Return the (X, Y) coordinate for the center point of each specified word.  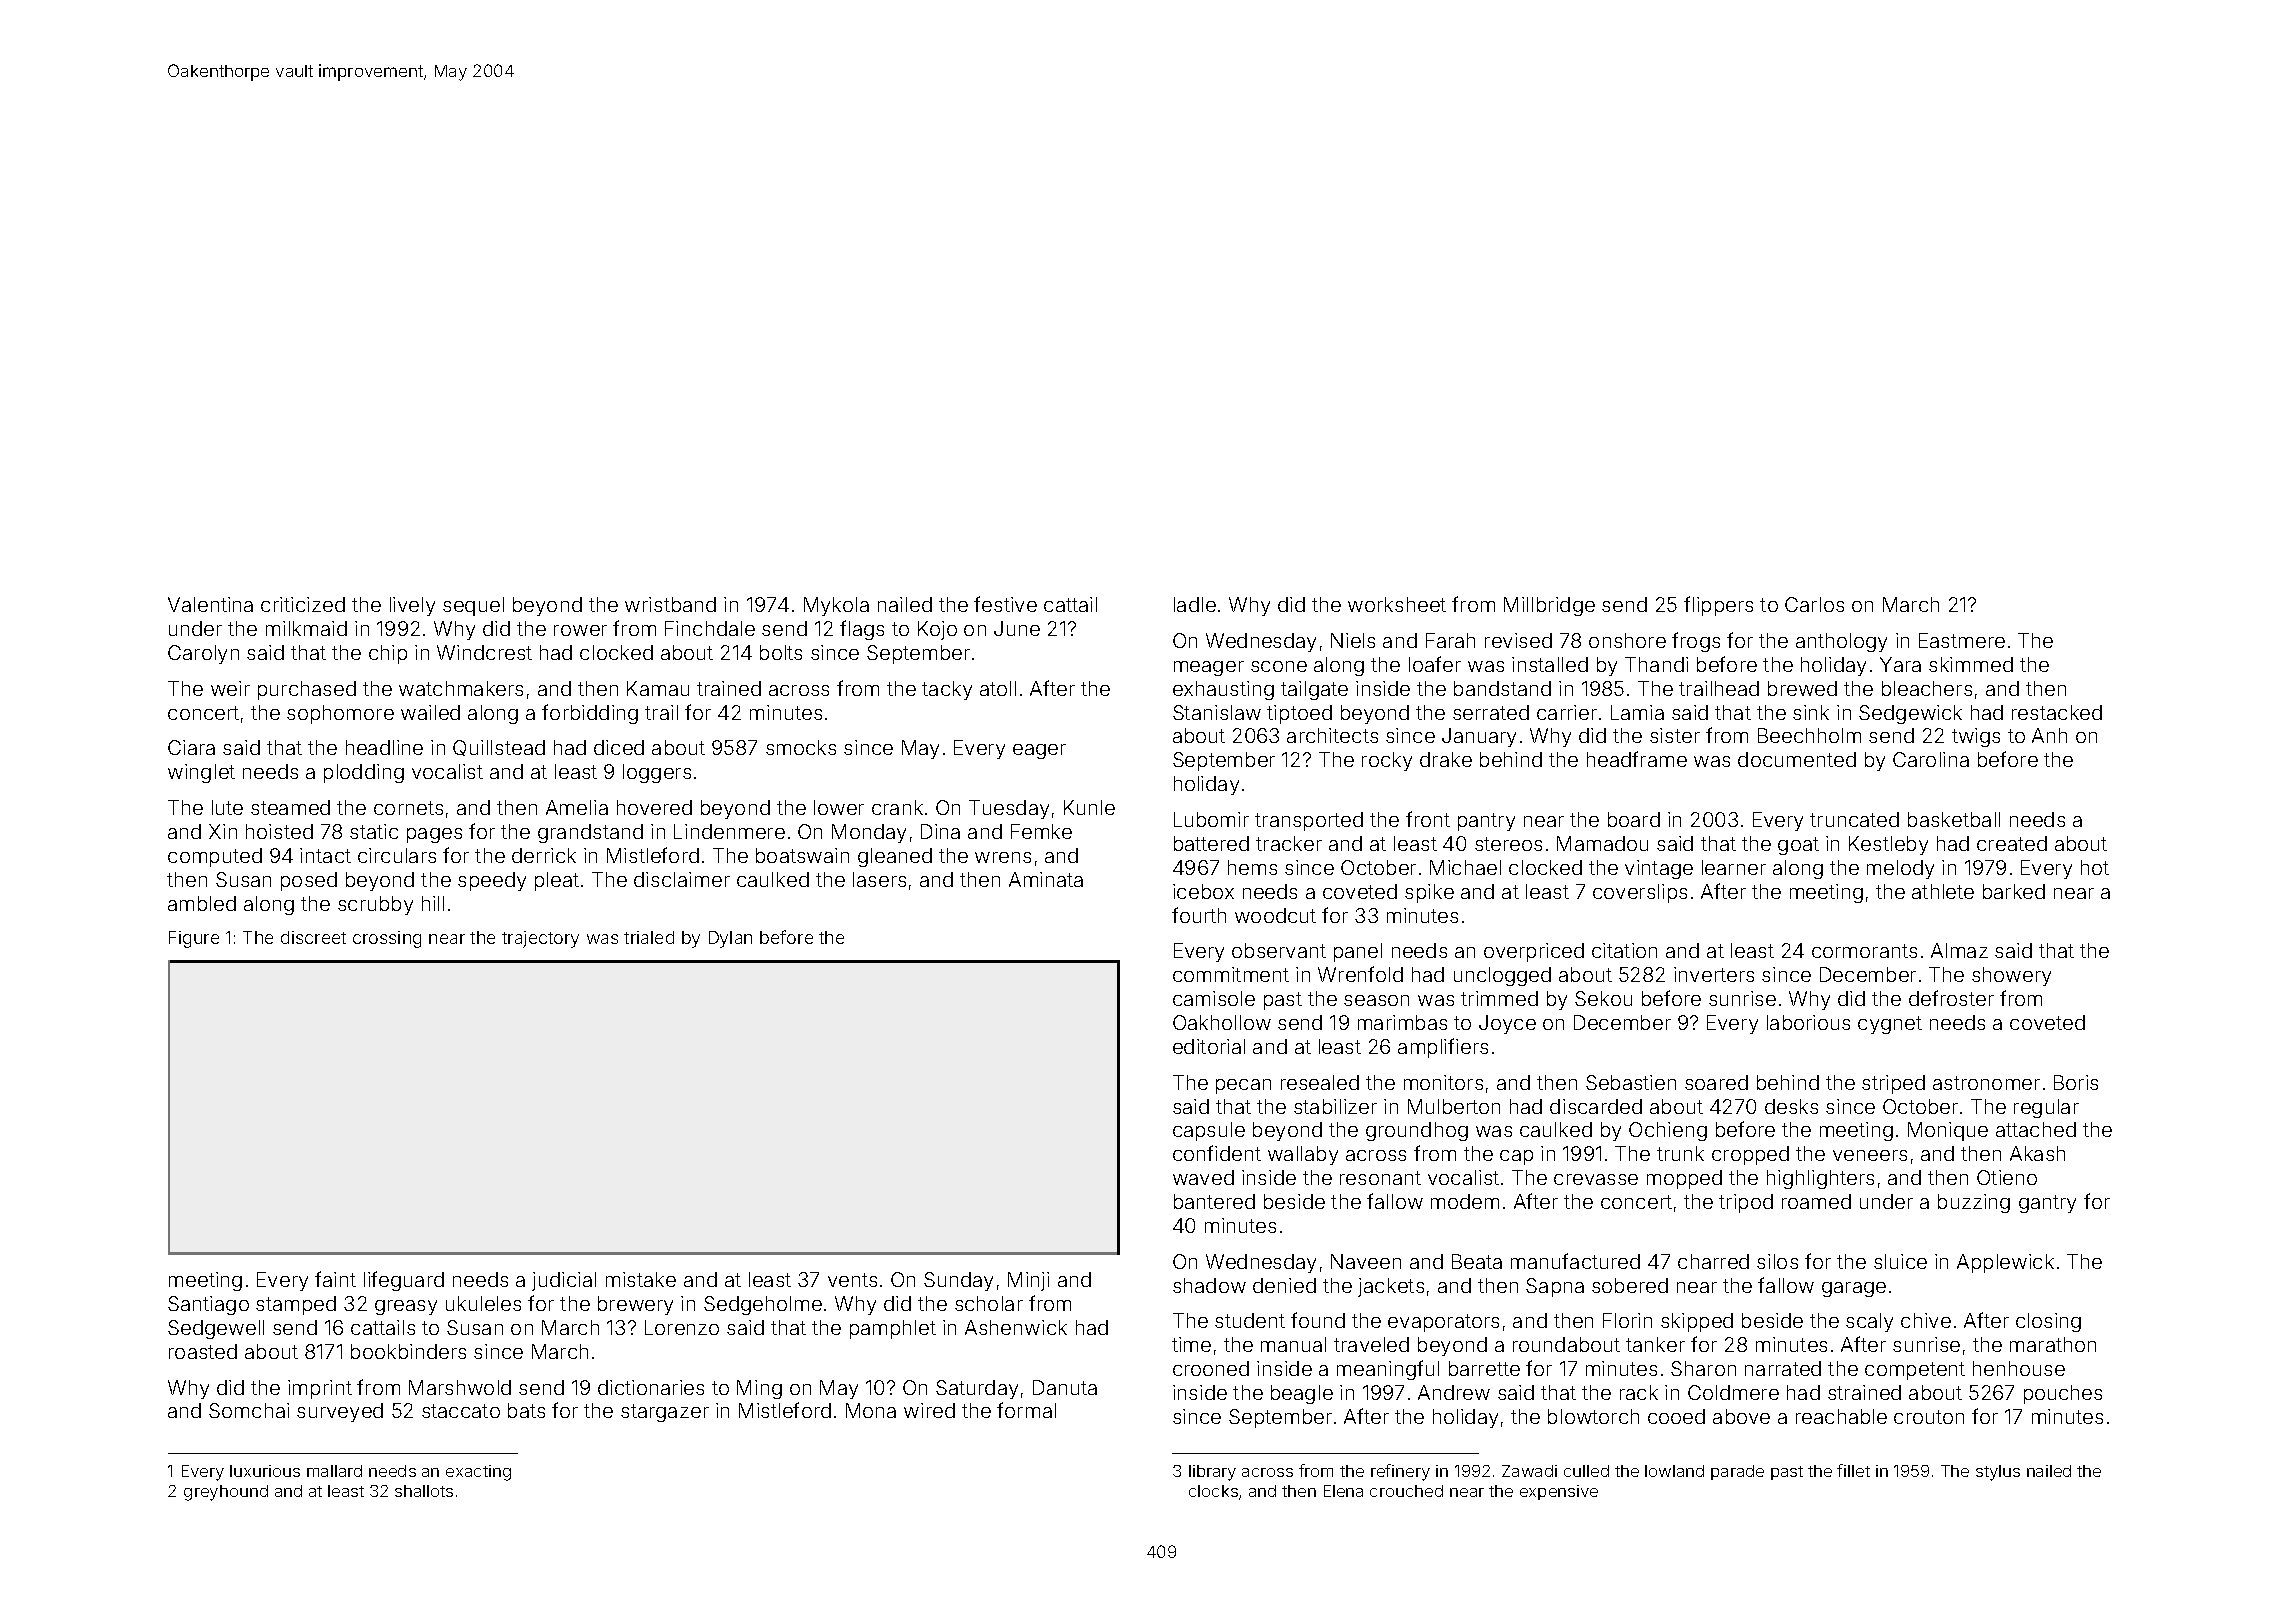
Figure (194, 939)
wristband (670, 604)
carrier (1567, 712)
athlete (1943, 891)
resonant (1380, 1178)
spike (1429, 893)
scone (1279, 666)
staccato (461, 1411)
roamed (1816, 1201)
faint (335, 1279)
